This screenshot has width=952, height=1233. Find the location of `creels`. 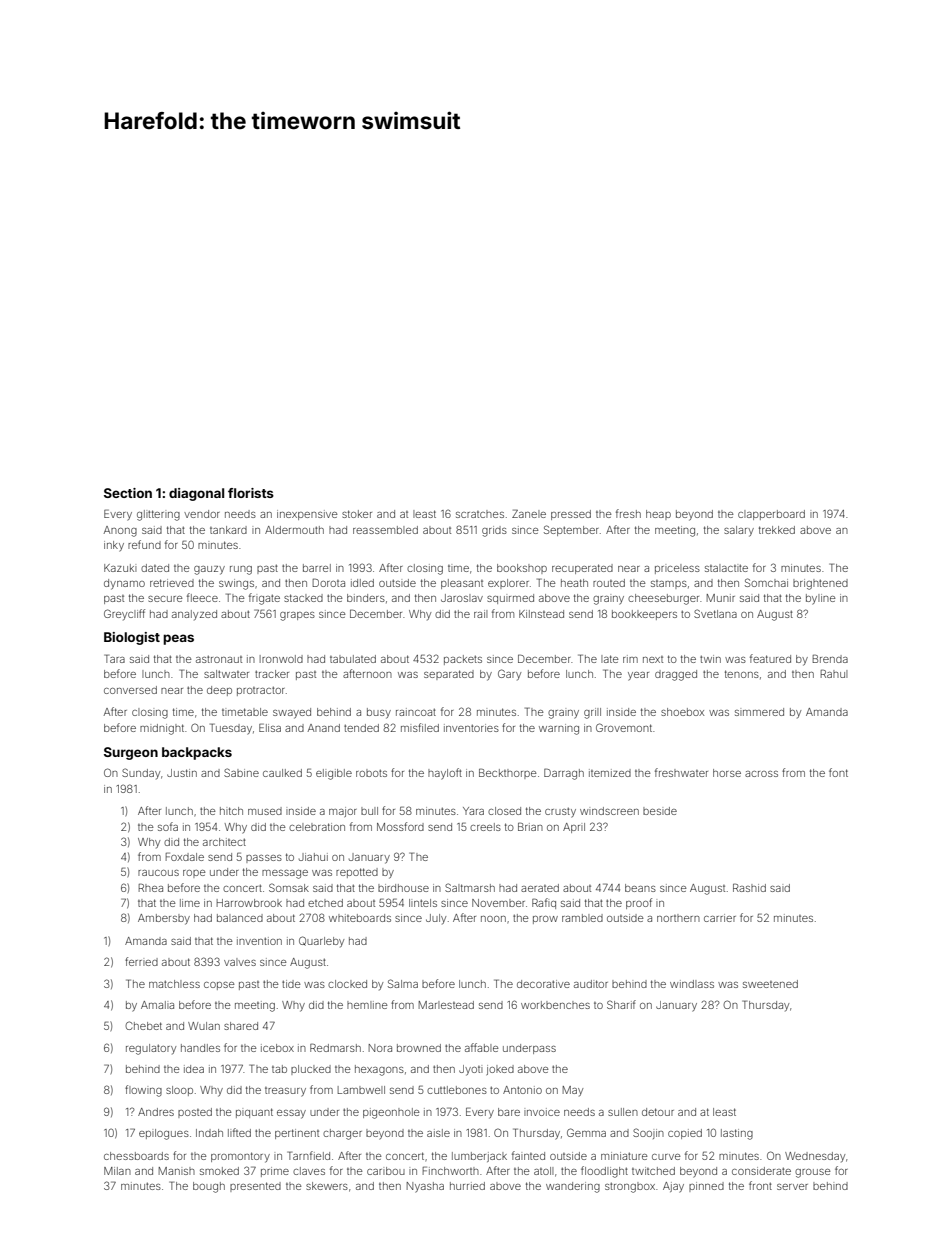

creels is located at coordinates (485, 827).
